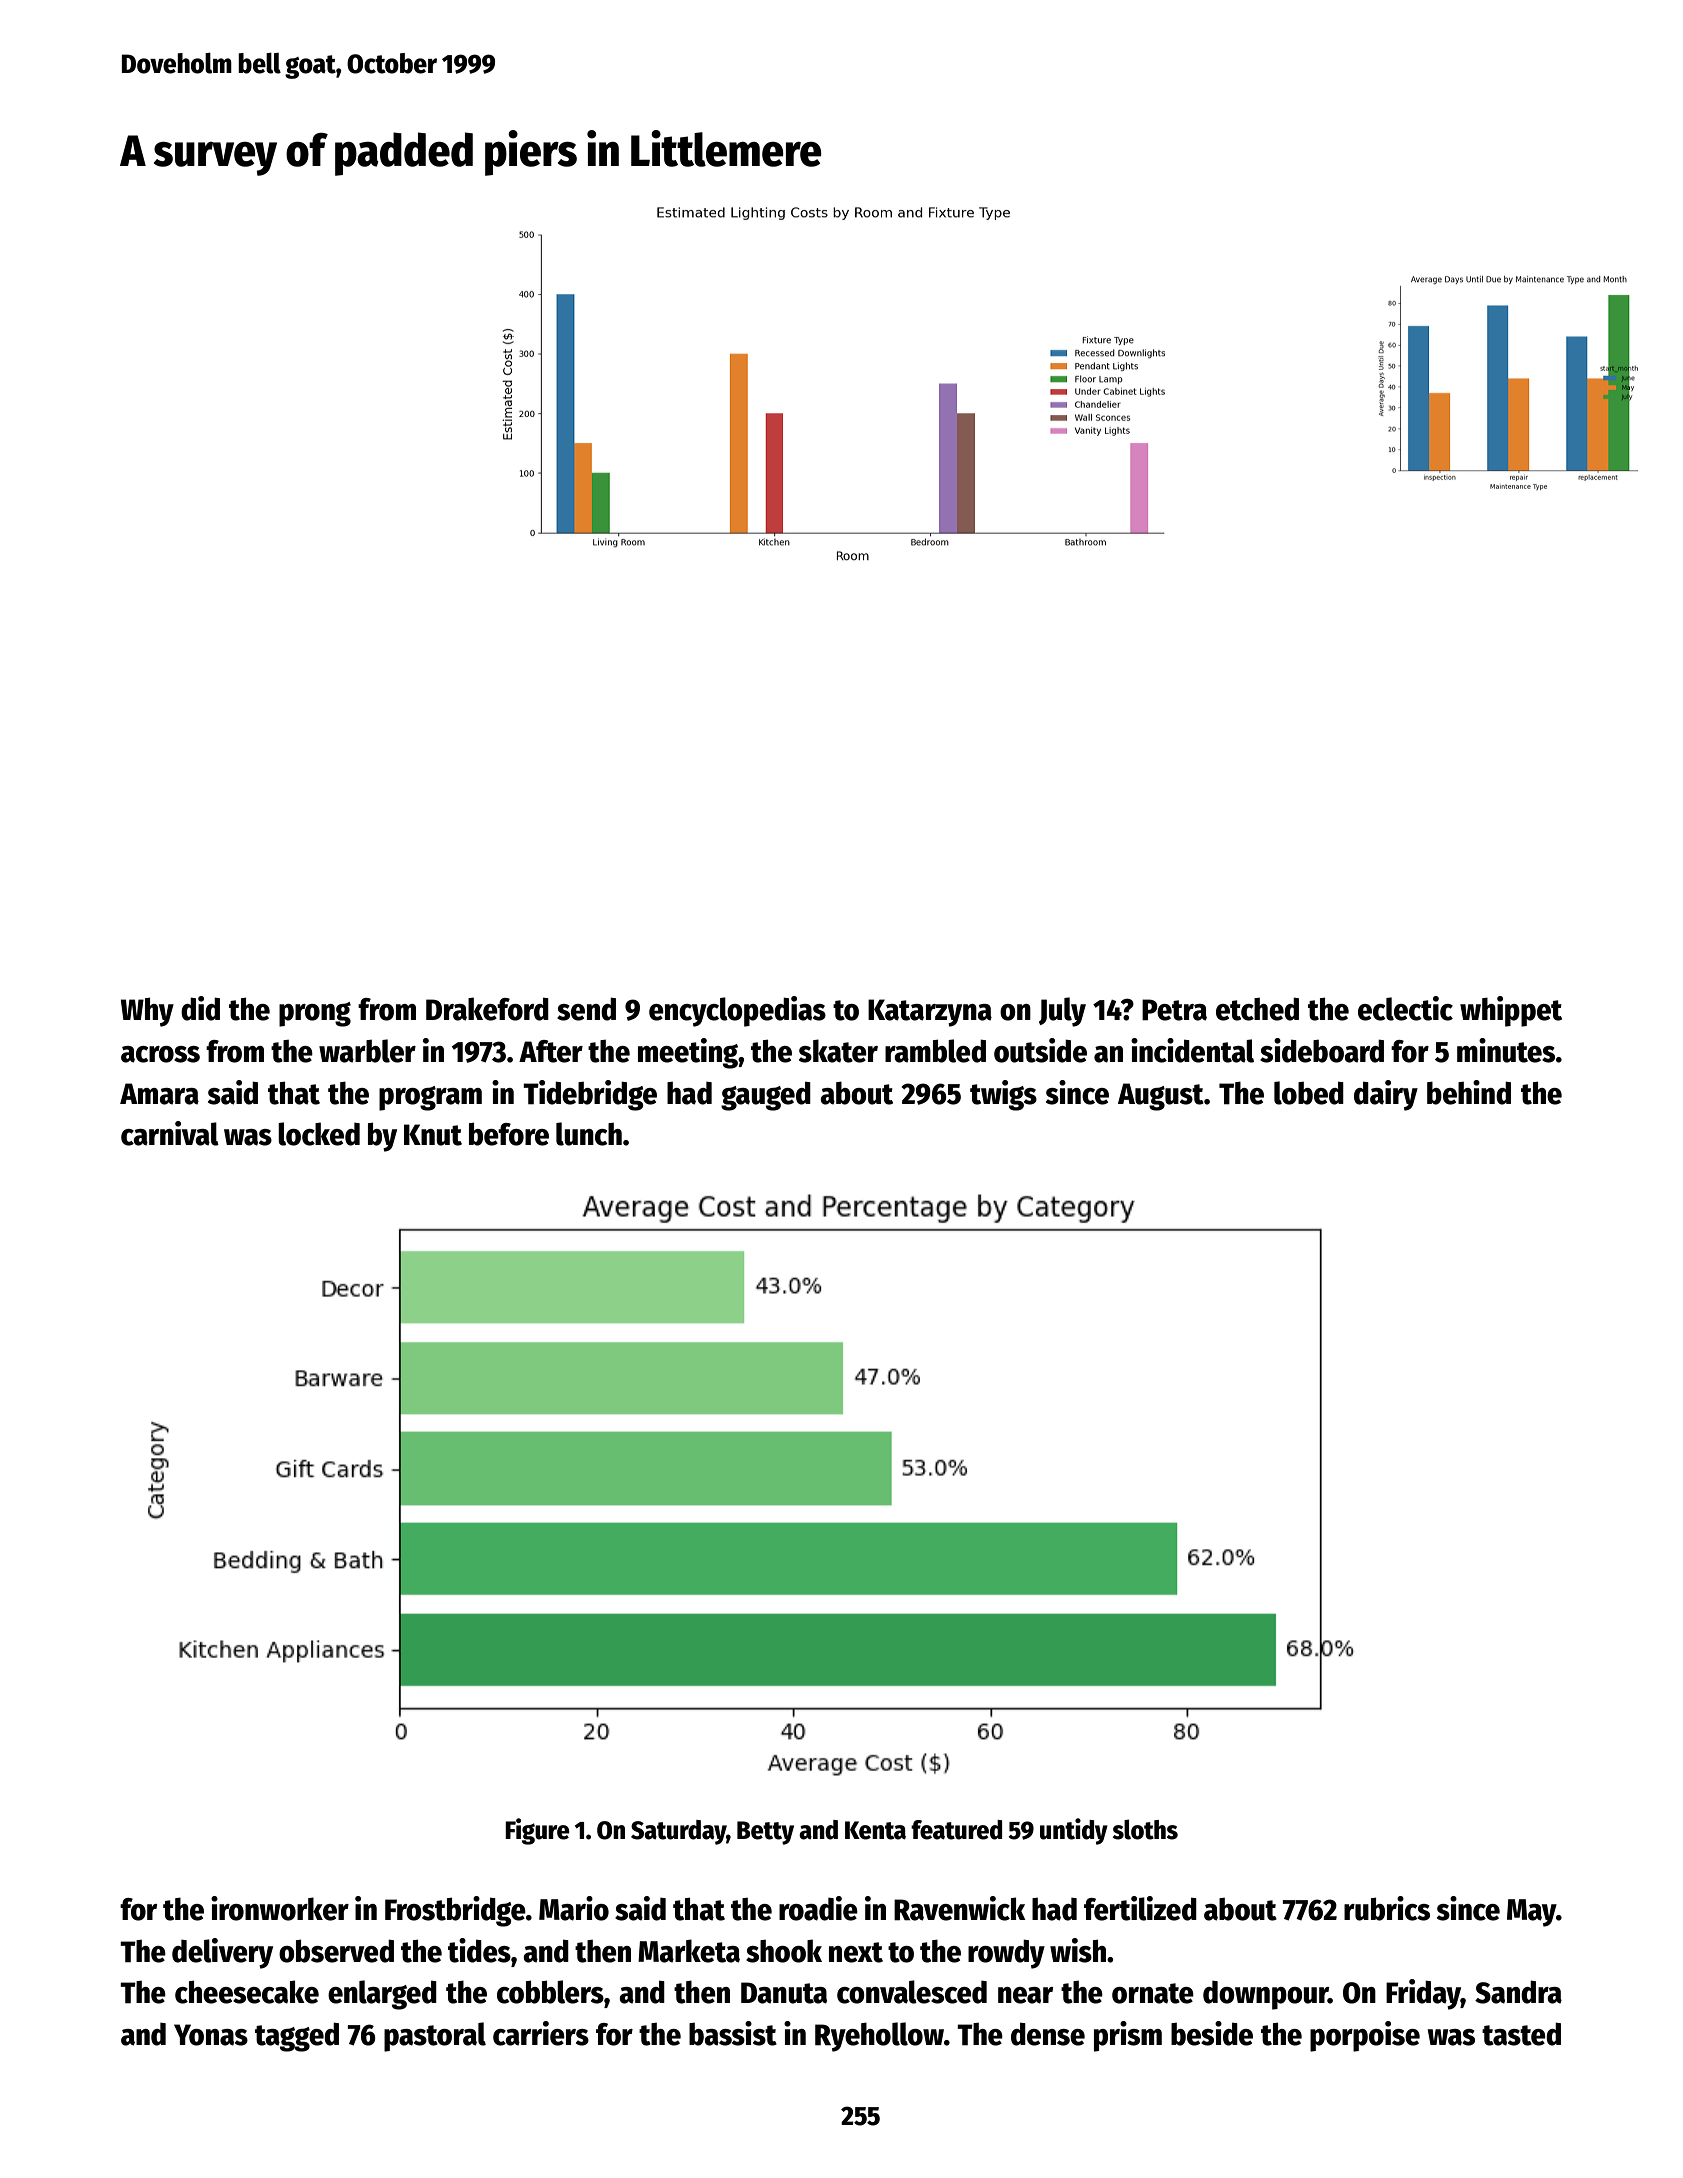  What do you see at coordinates (589, 1134) in the image?
I see `lunch` at bounding box center [589, 1134].
